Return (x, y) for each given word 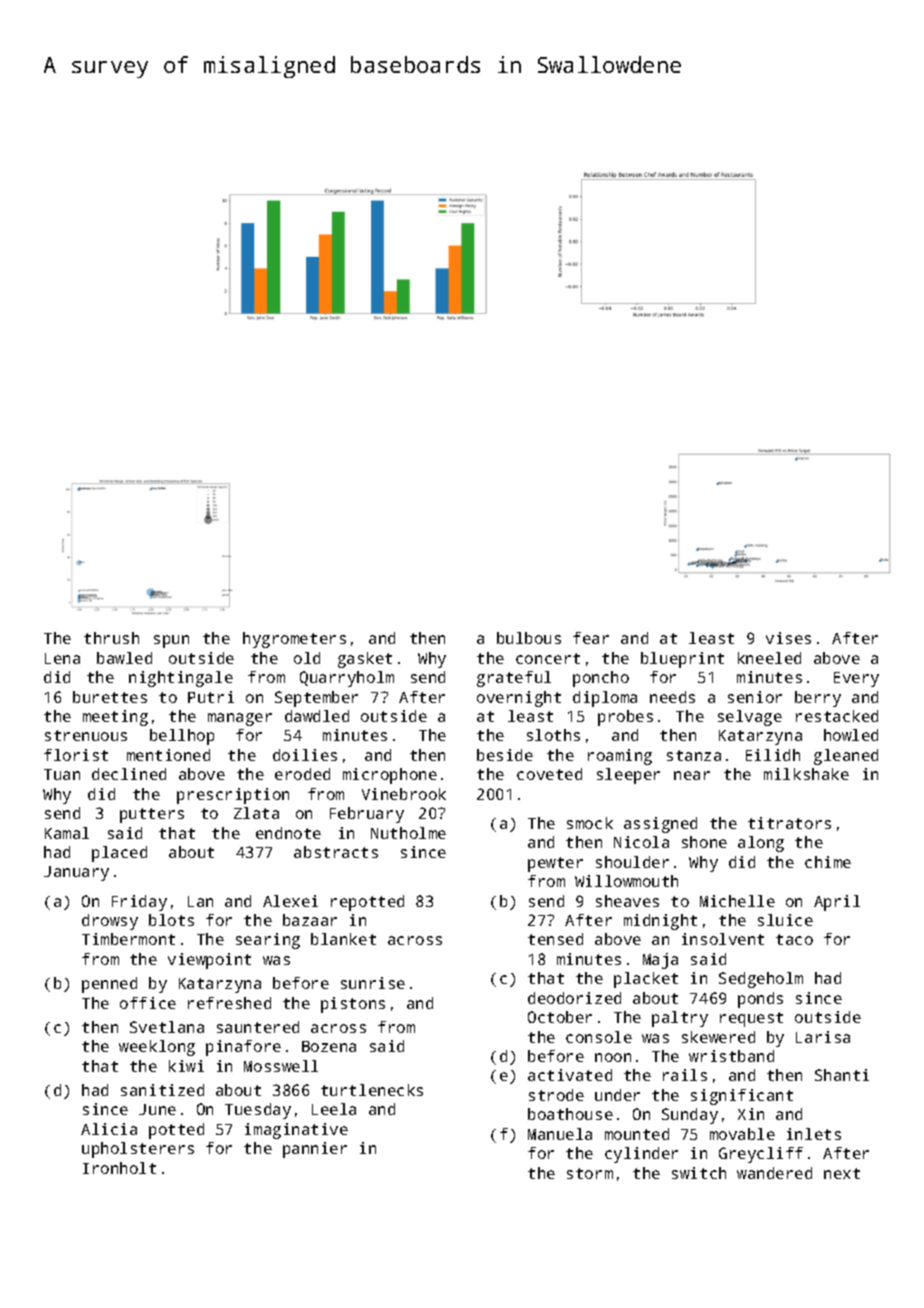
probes (625, 718)
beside (505, 755)
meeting (115, 718)
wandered (774, 1173)
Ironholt (119, 1168)
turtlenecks (372, 1090)
